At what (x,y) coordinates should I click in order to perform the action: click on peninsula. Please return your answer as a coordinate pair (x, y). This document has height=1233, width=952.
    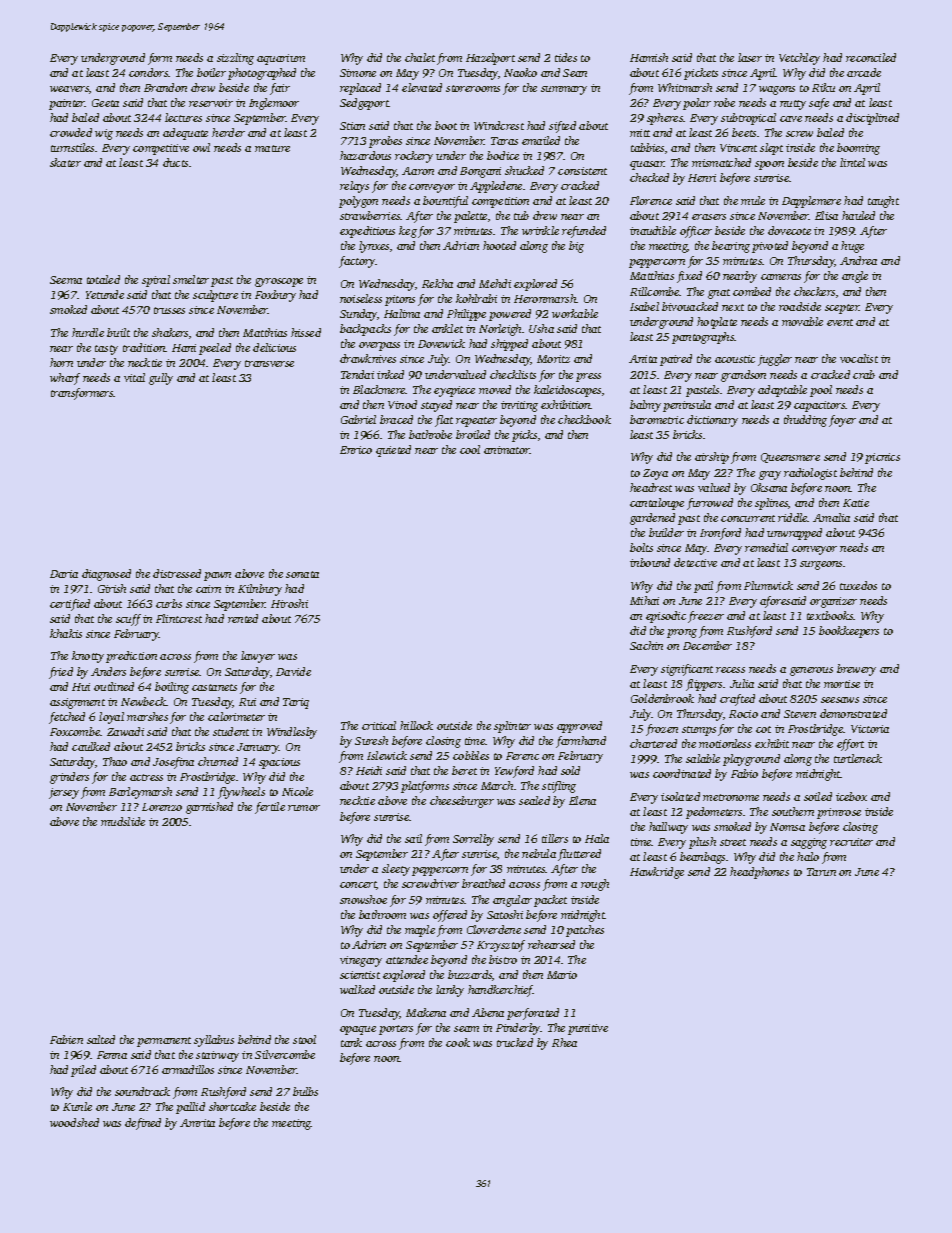
    Looking at the image, I should click on (687, 406).
